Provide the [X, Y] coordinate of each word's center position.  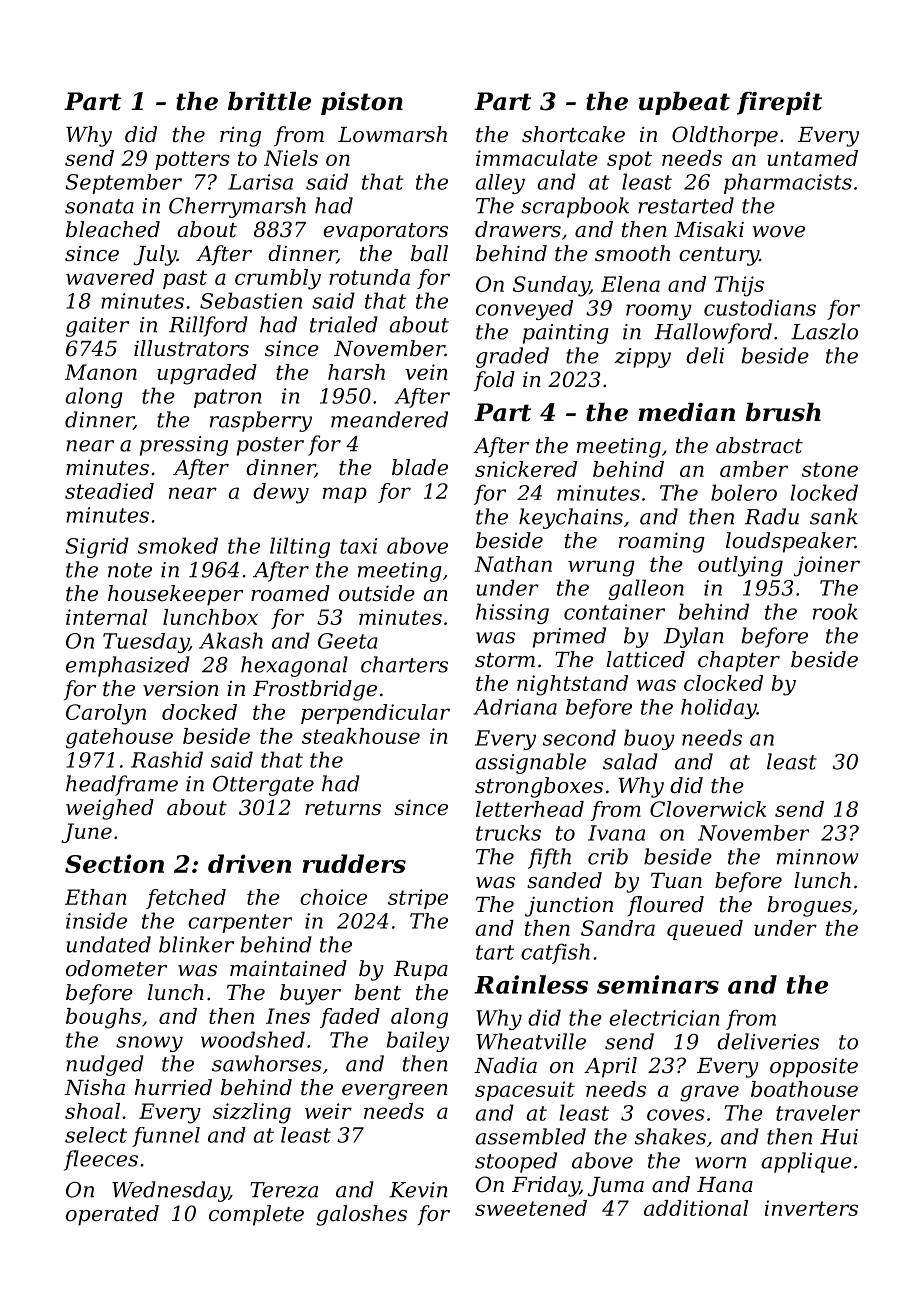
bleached [113, 229]
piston [362, 103]
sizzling [252, 1113]
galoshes [361, 1215]
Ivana [616, 833]
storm [505, 660]
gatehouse [119, 738]
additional [696, 1208]
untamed [812, 158]
